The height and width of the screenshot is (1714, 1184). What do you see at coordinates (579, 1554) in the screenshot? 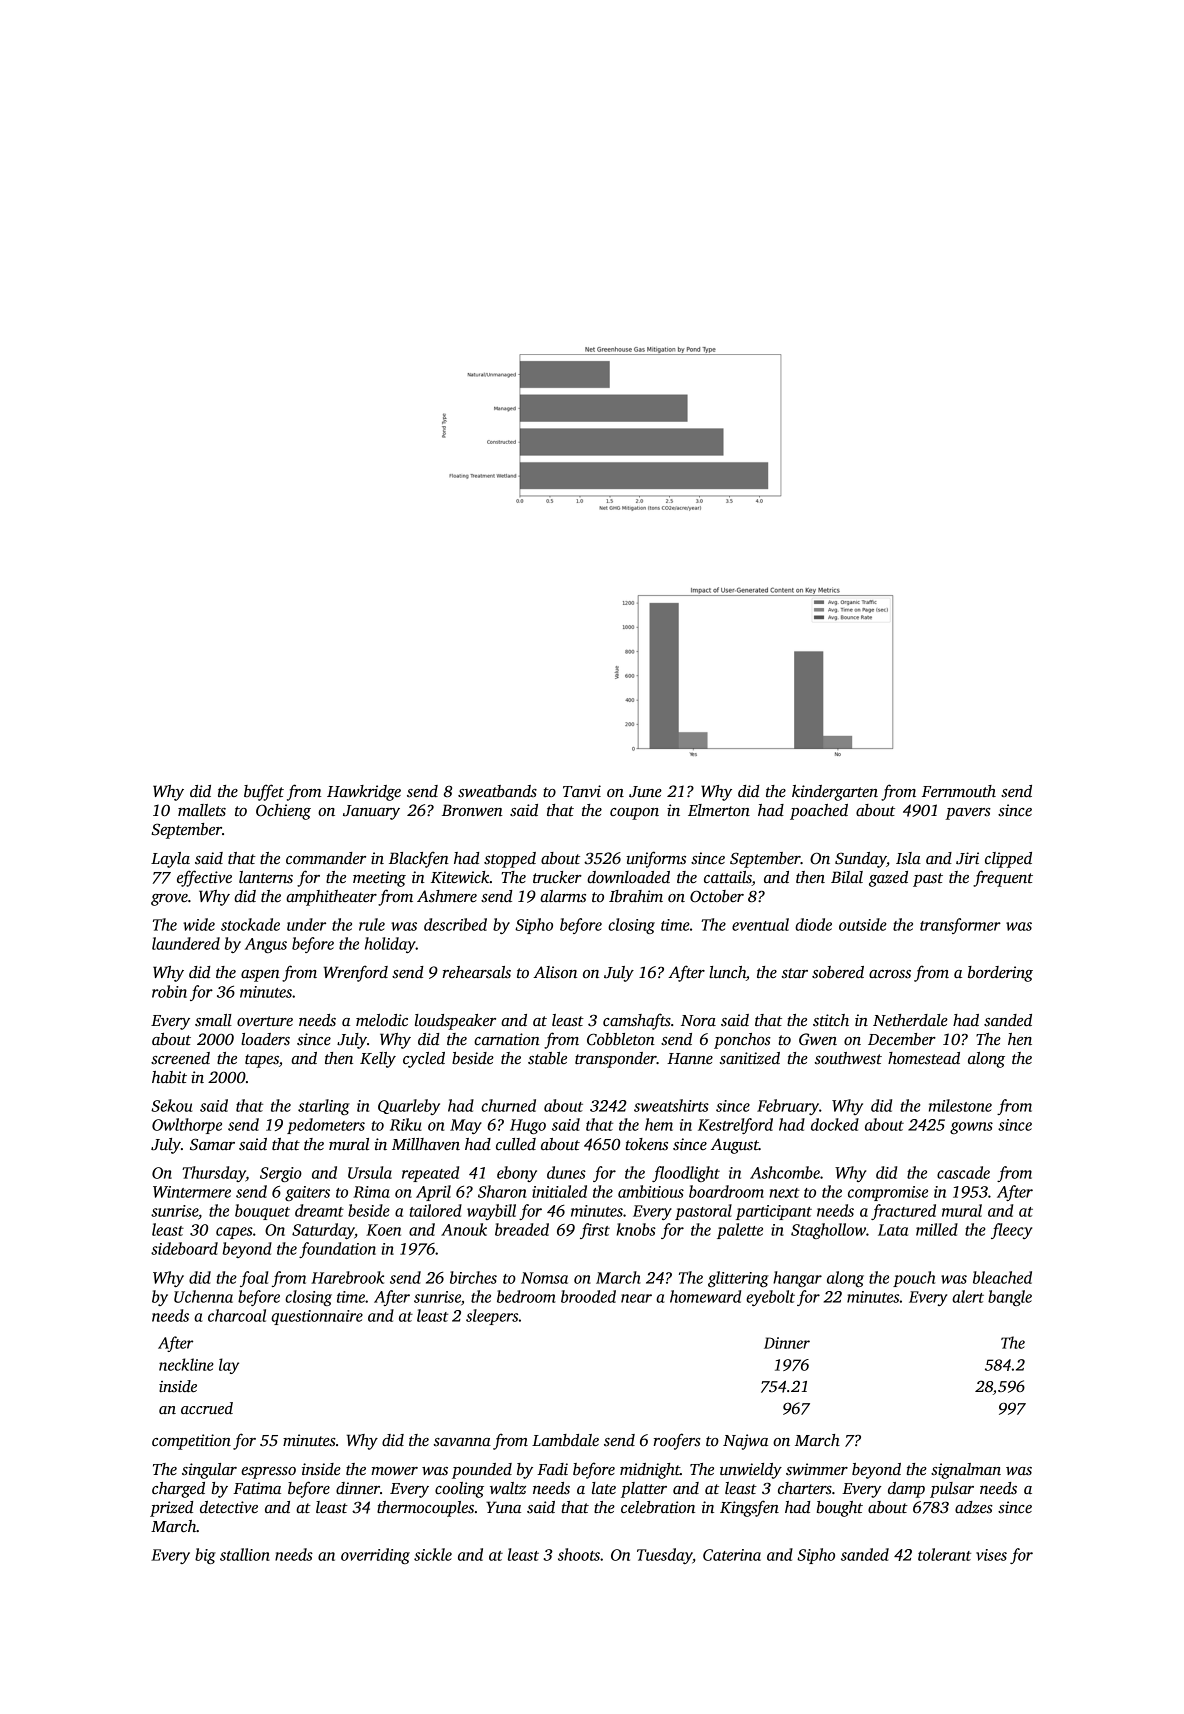
I see `shoots` at bounding box center [579, 1554].
